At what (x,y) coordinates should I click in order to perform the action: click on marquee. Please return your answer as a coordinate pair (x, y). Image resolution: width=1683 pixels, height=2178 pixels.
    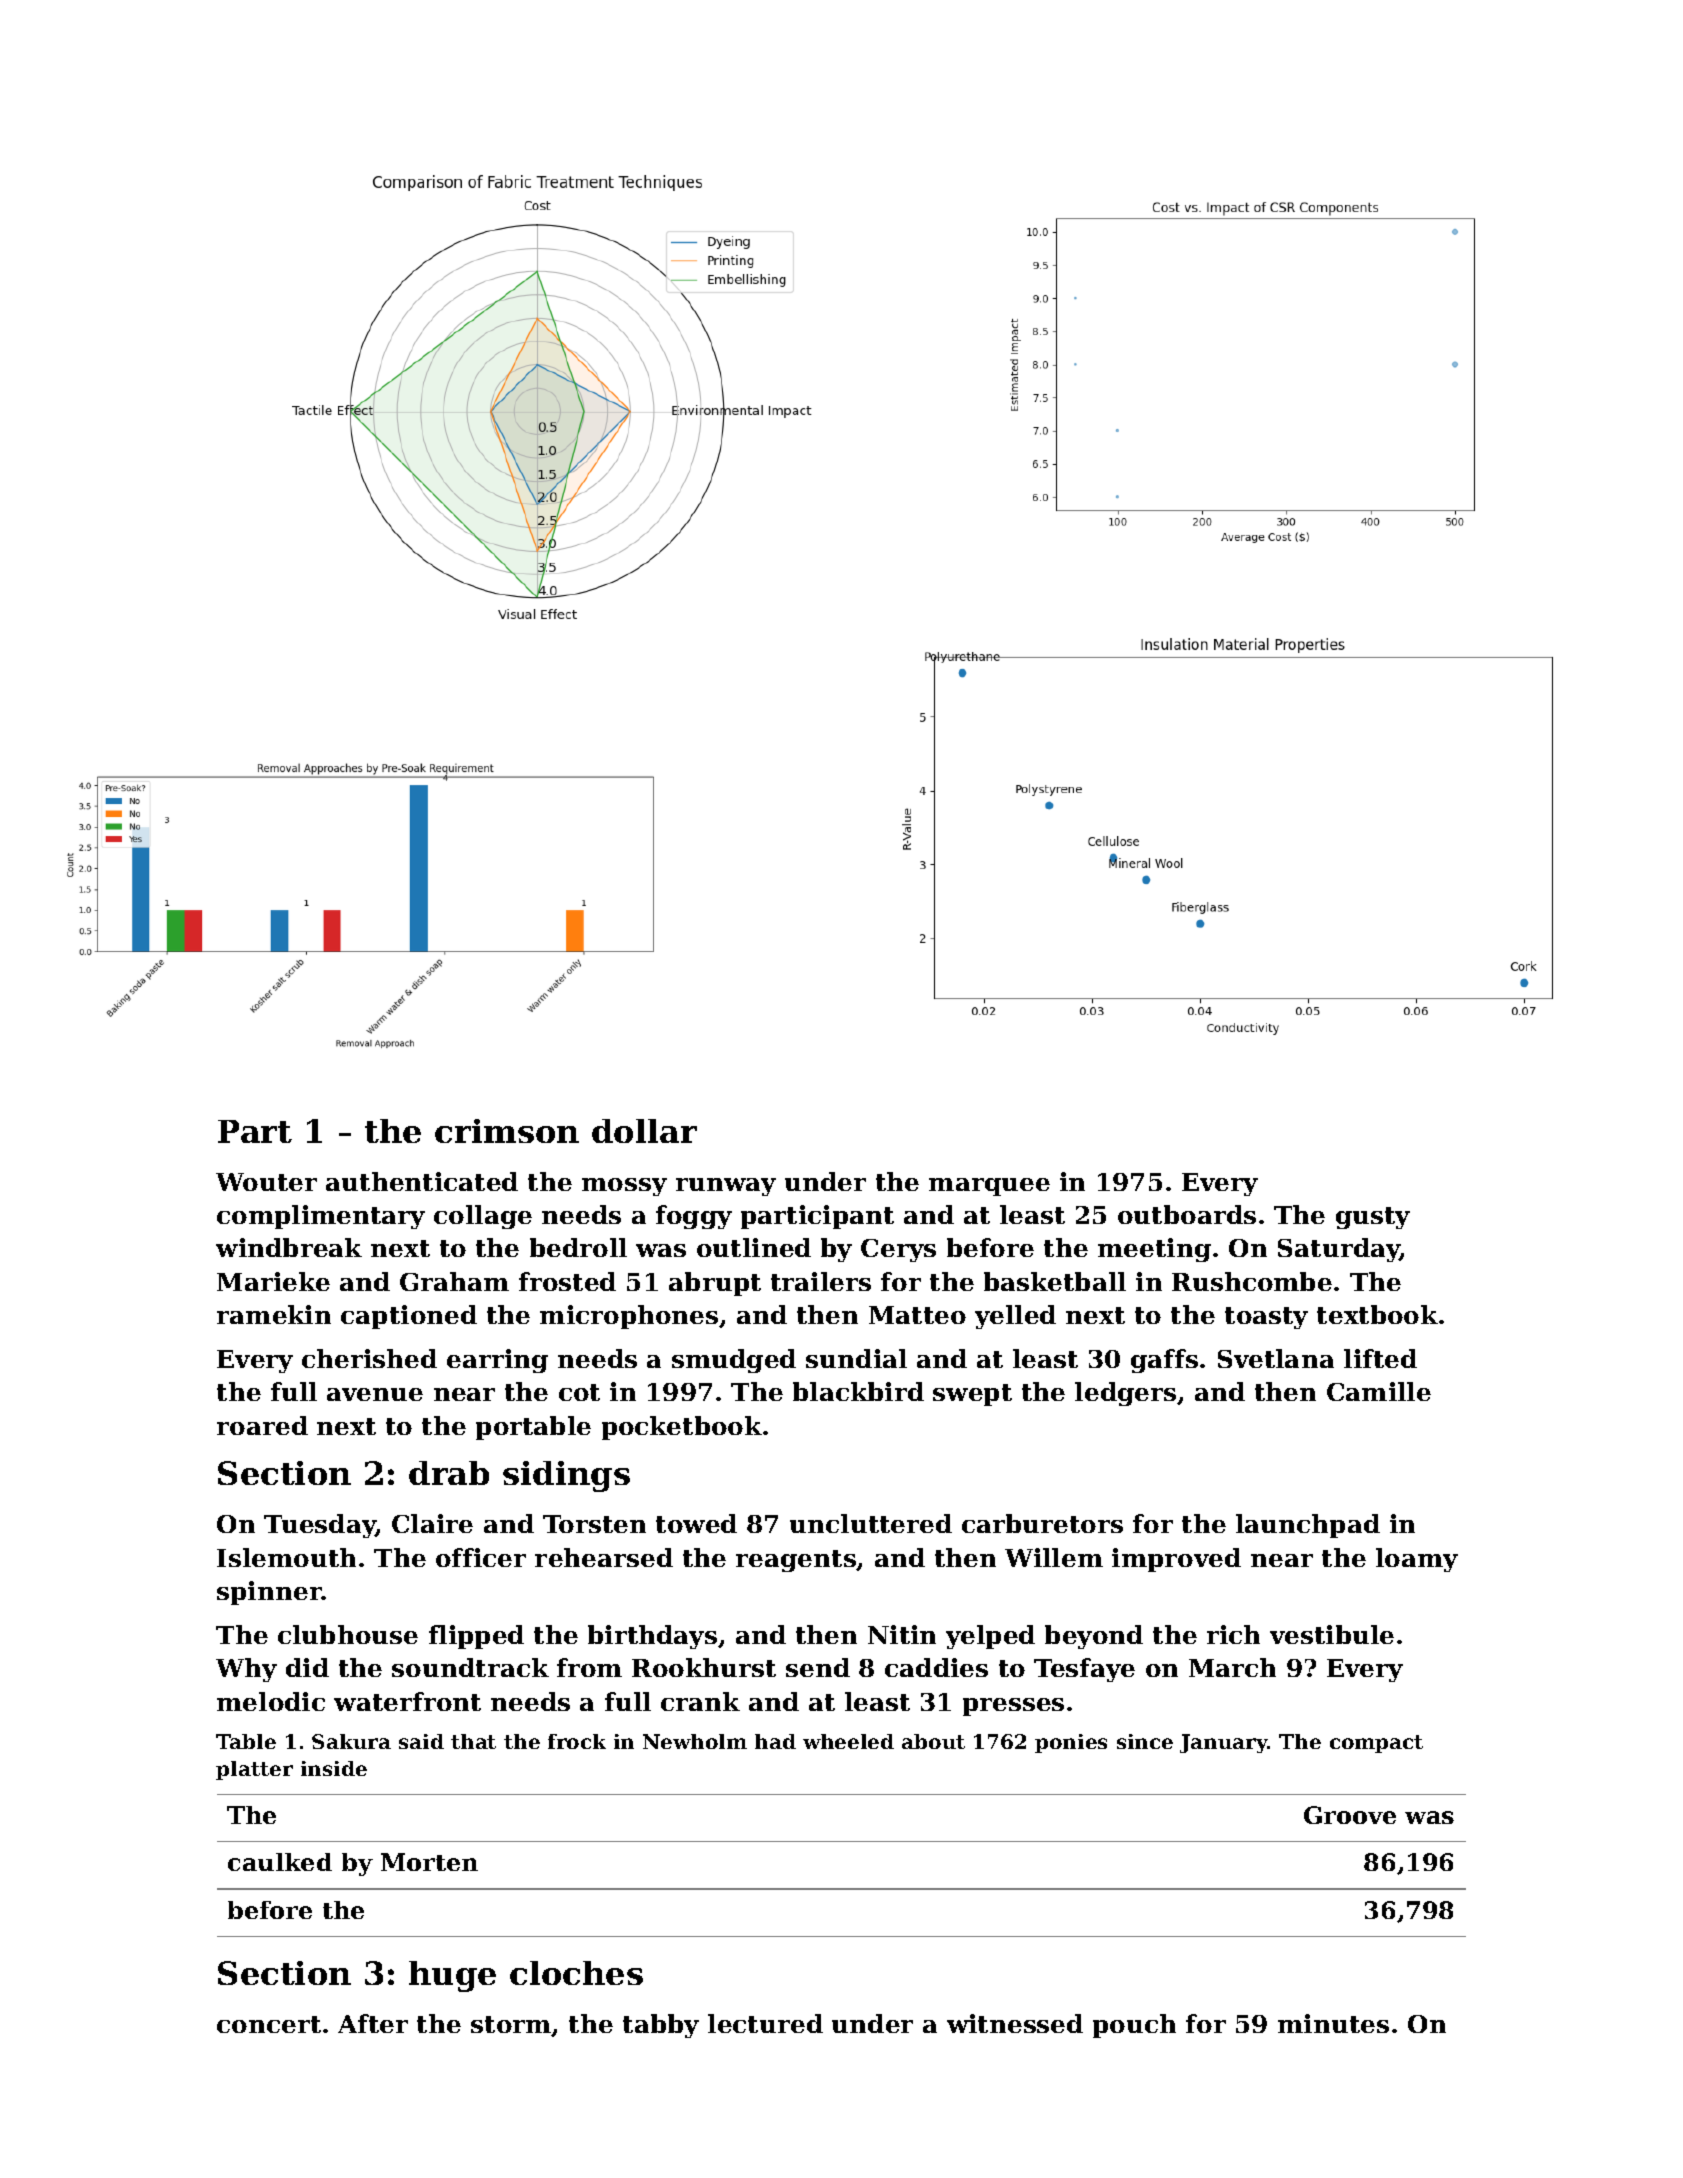
    Looking at the image, I should click on (989, 1187).
